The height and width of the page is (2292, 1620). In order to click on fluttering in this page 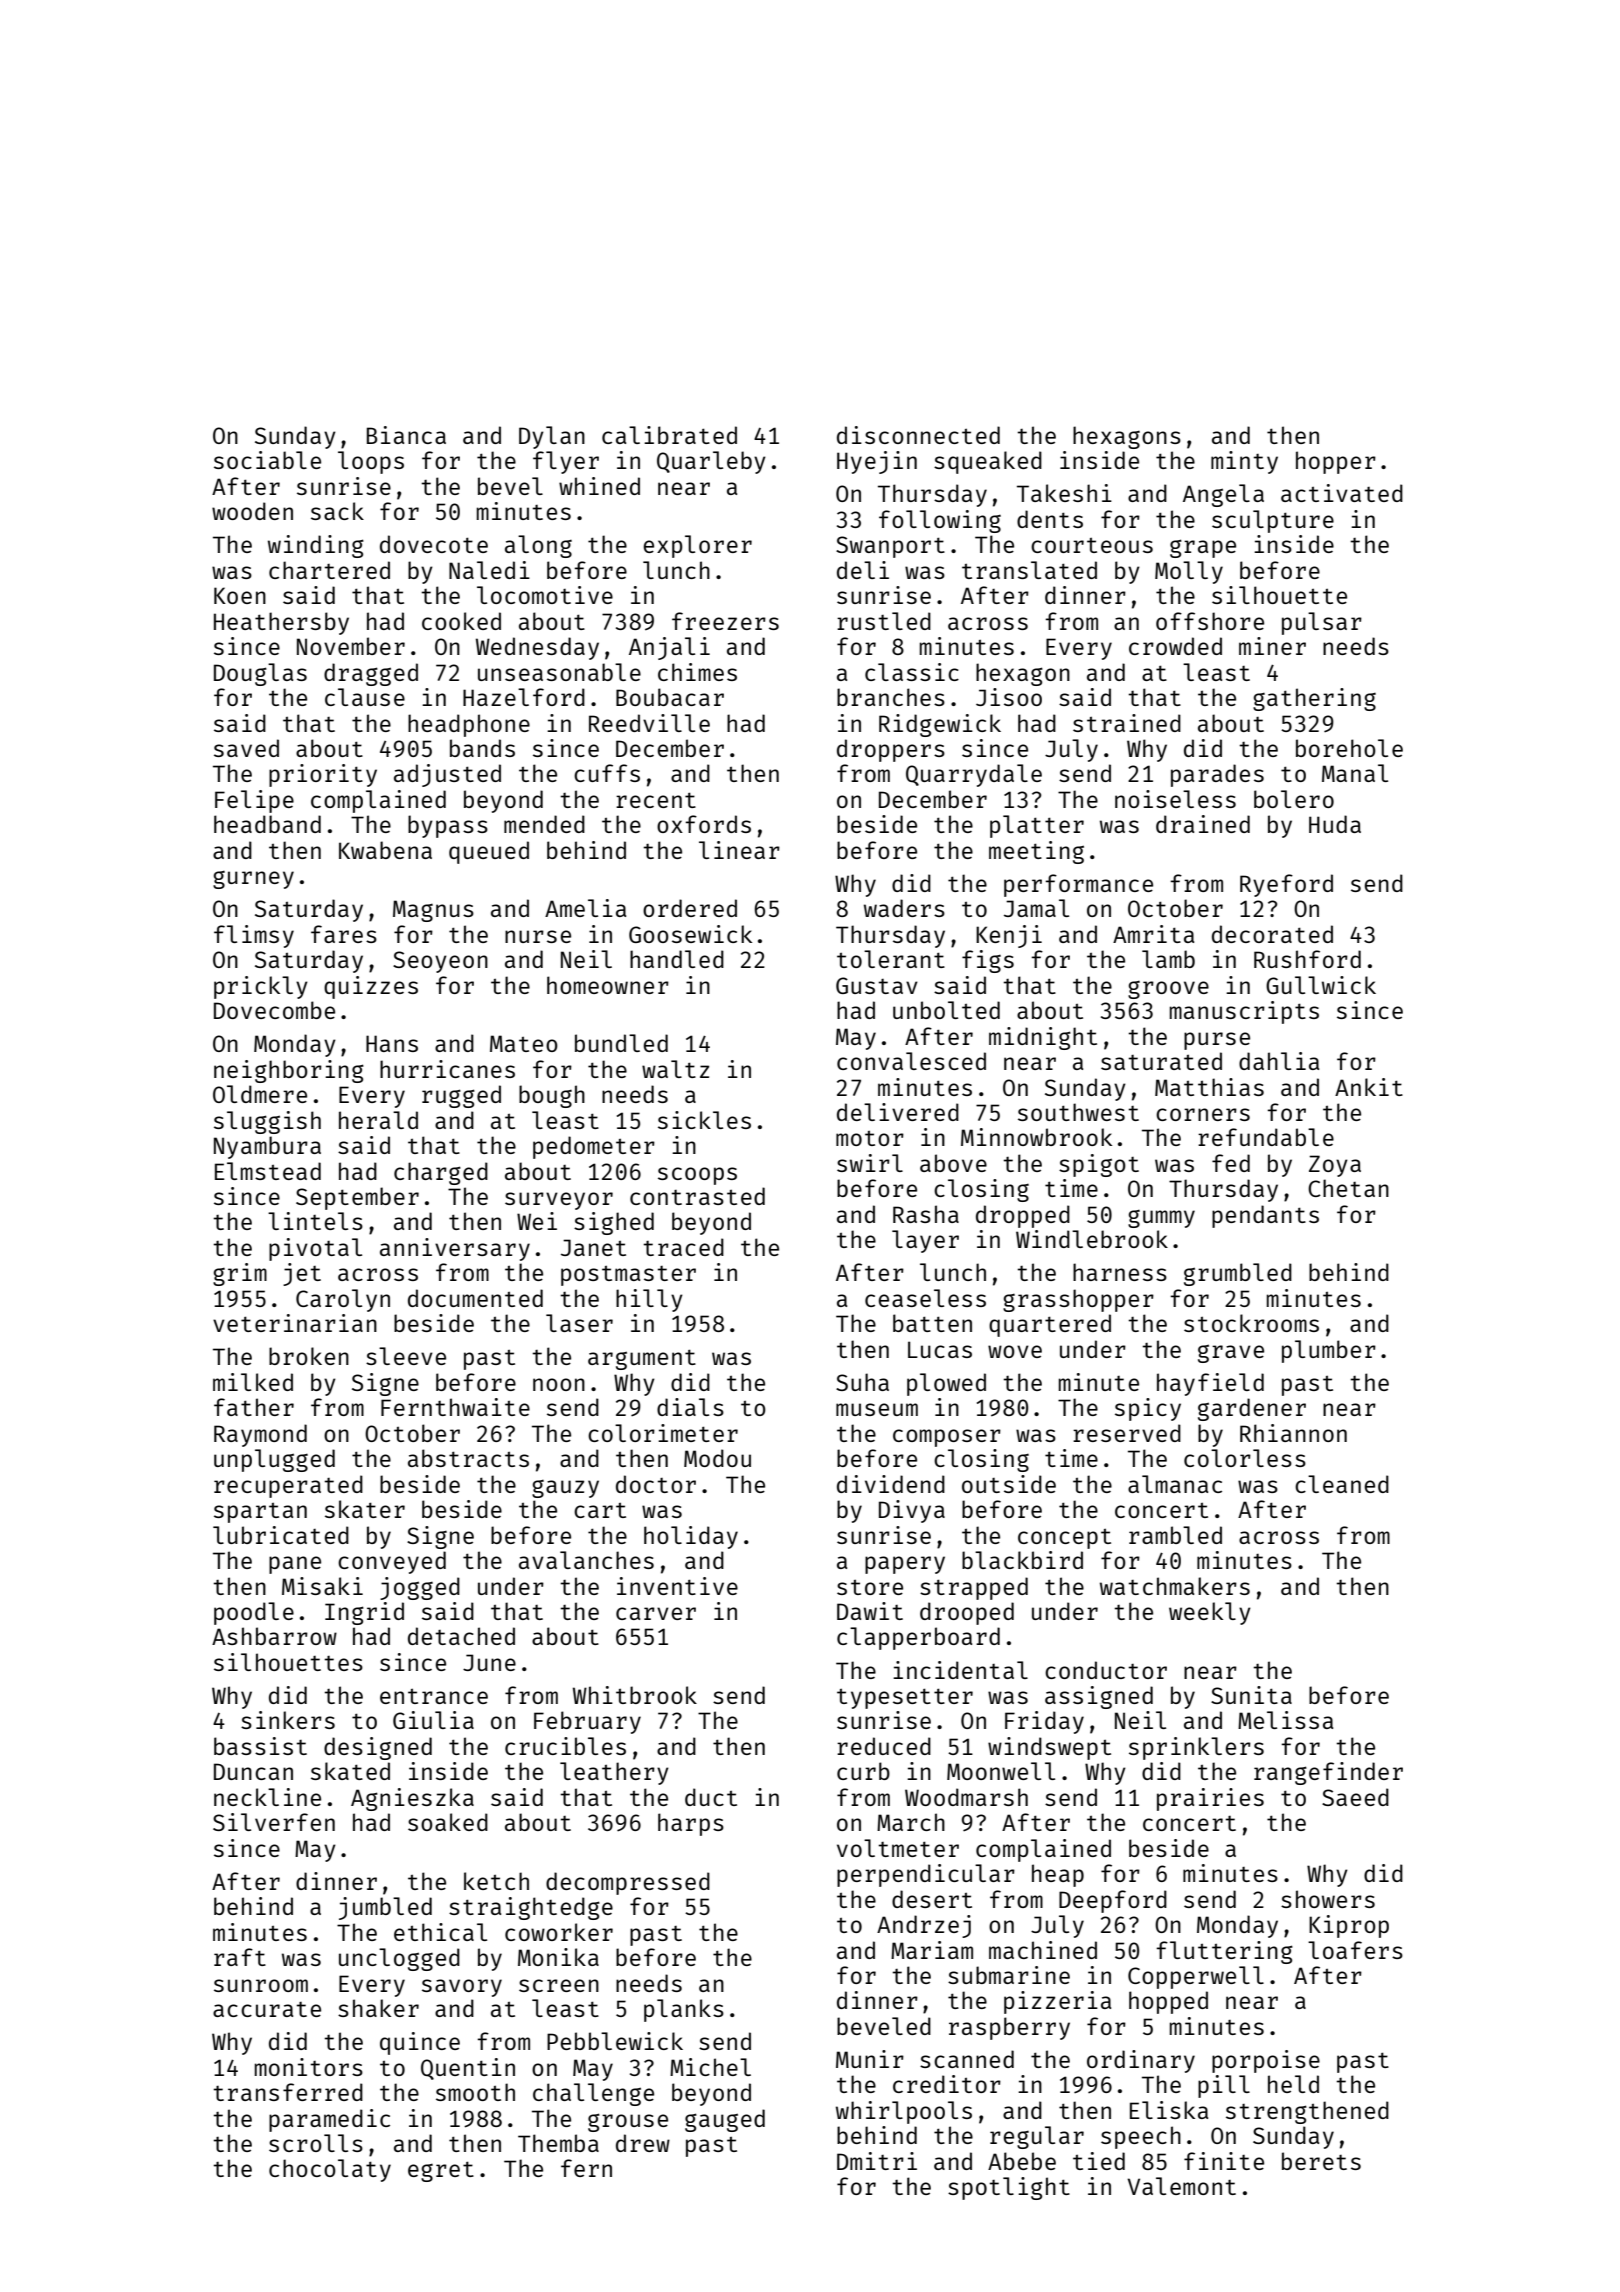, I will do `click(1224, 1952)`.
